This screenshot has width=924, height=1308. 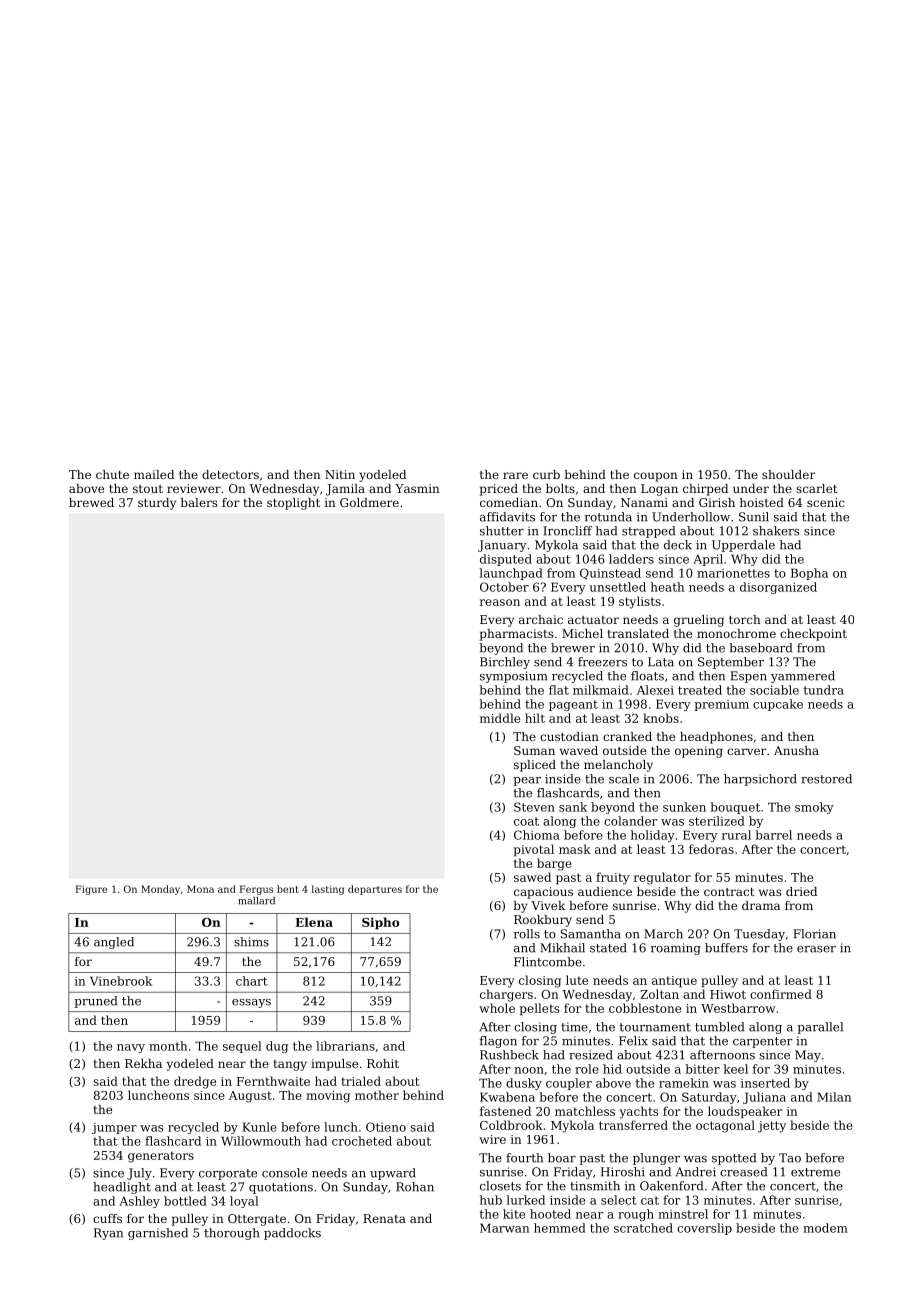 I want to click on sturdy, so click(x=157, y=504).
